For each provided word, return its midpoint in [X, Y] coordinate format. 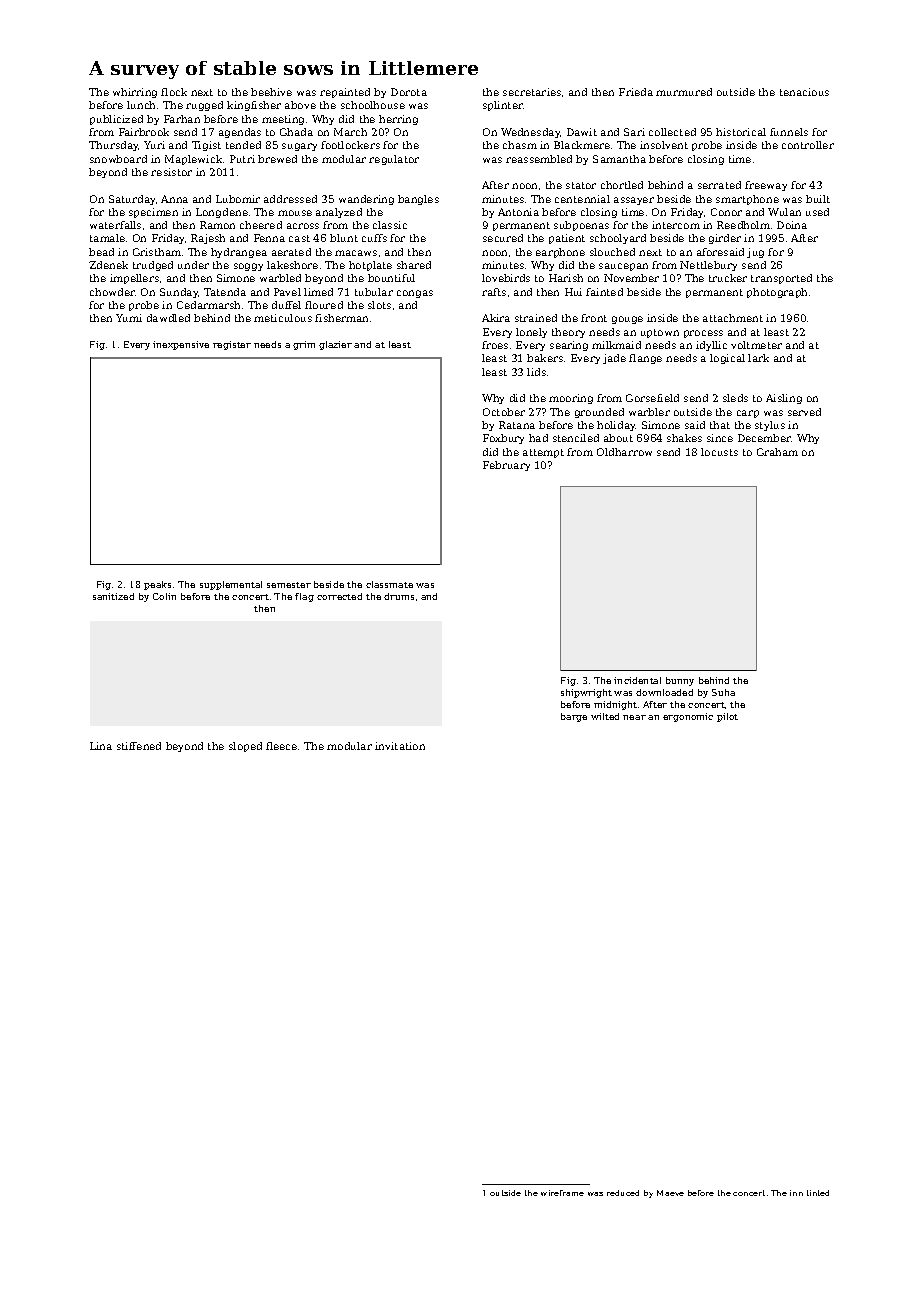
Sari [634, 132]
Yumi [129, 318]
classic [390, 225]
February [506, 466]
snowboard [118, 159]
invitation [400, 746]
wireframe [562, 1193]
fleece [281, 746]
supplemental [231, 585]
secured [503, 238]
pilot [727, 717]
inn [796, 1193]
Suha [723, 692]
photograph [777, 293]
